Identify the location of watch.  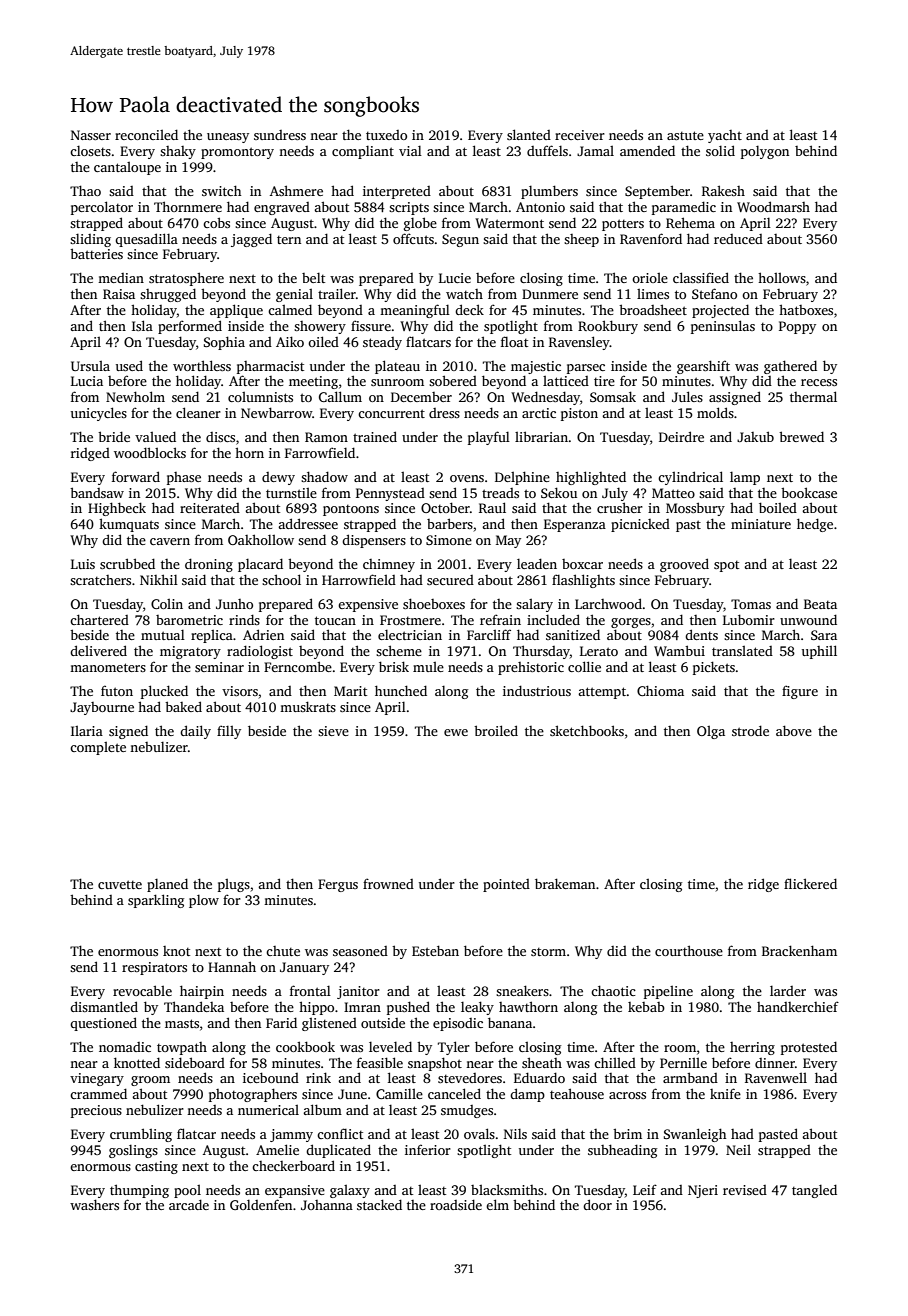
(464, 294).
